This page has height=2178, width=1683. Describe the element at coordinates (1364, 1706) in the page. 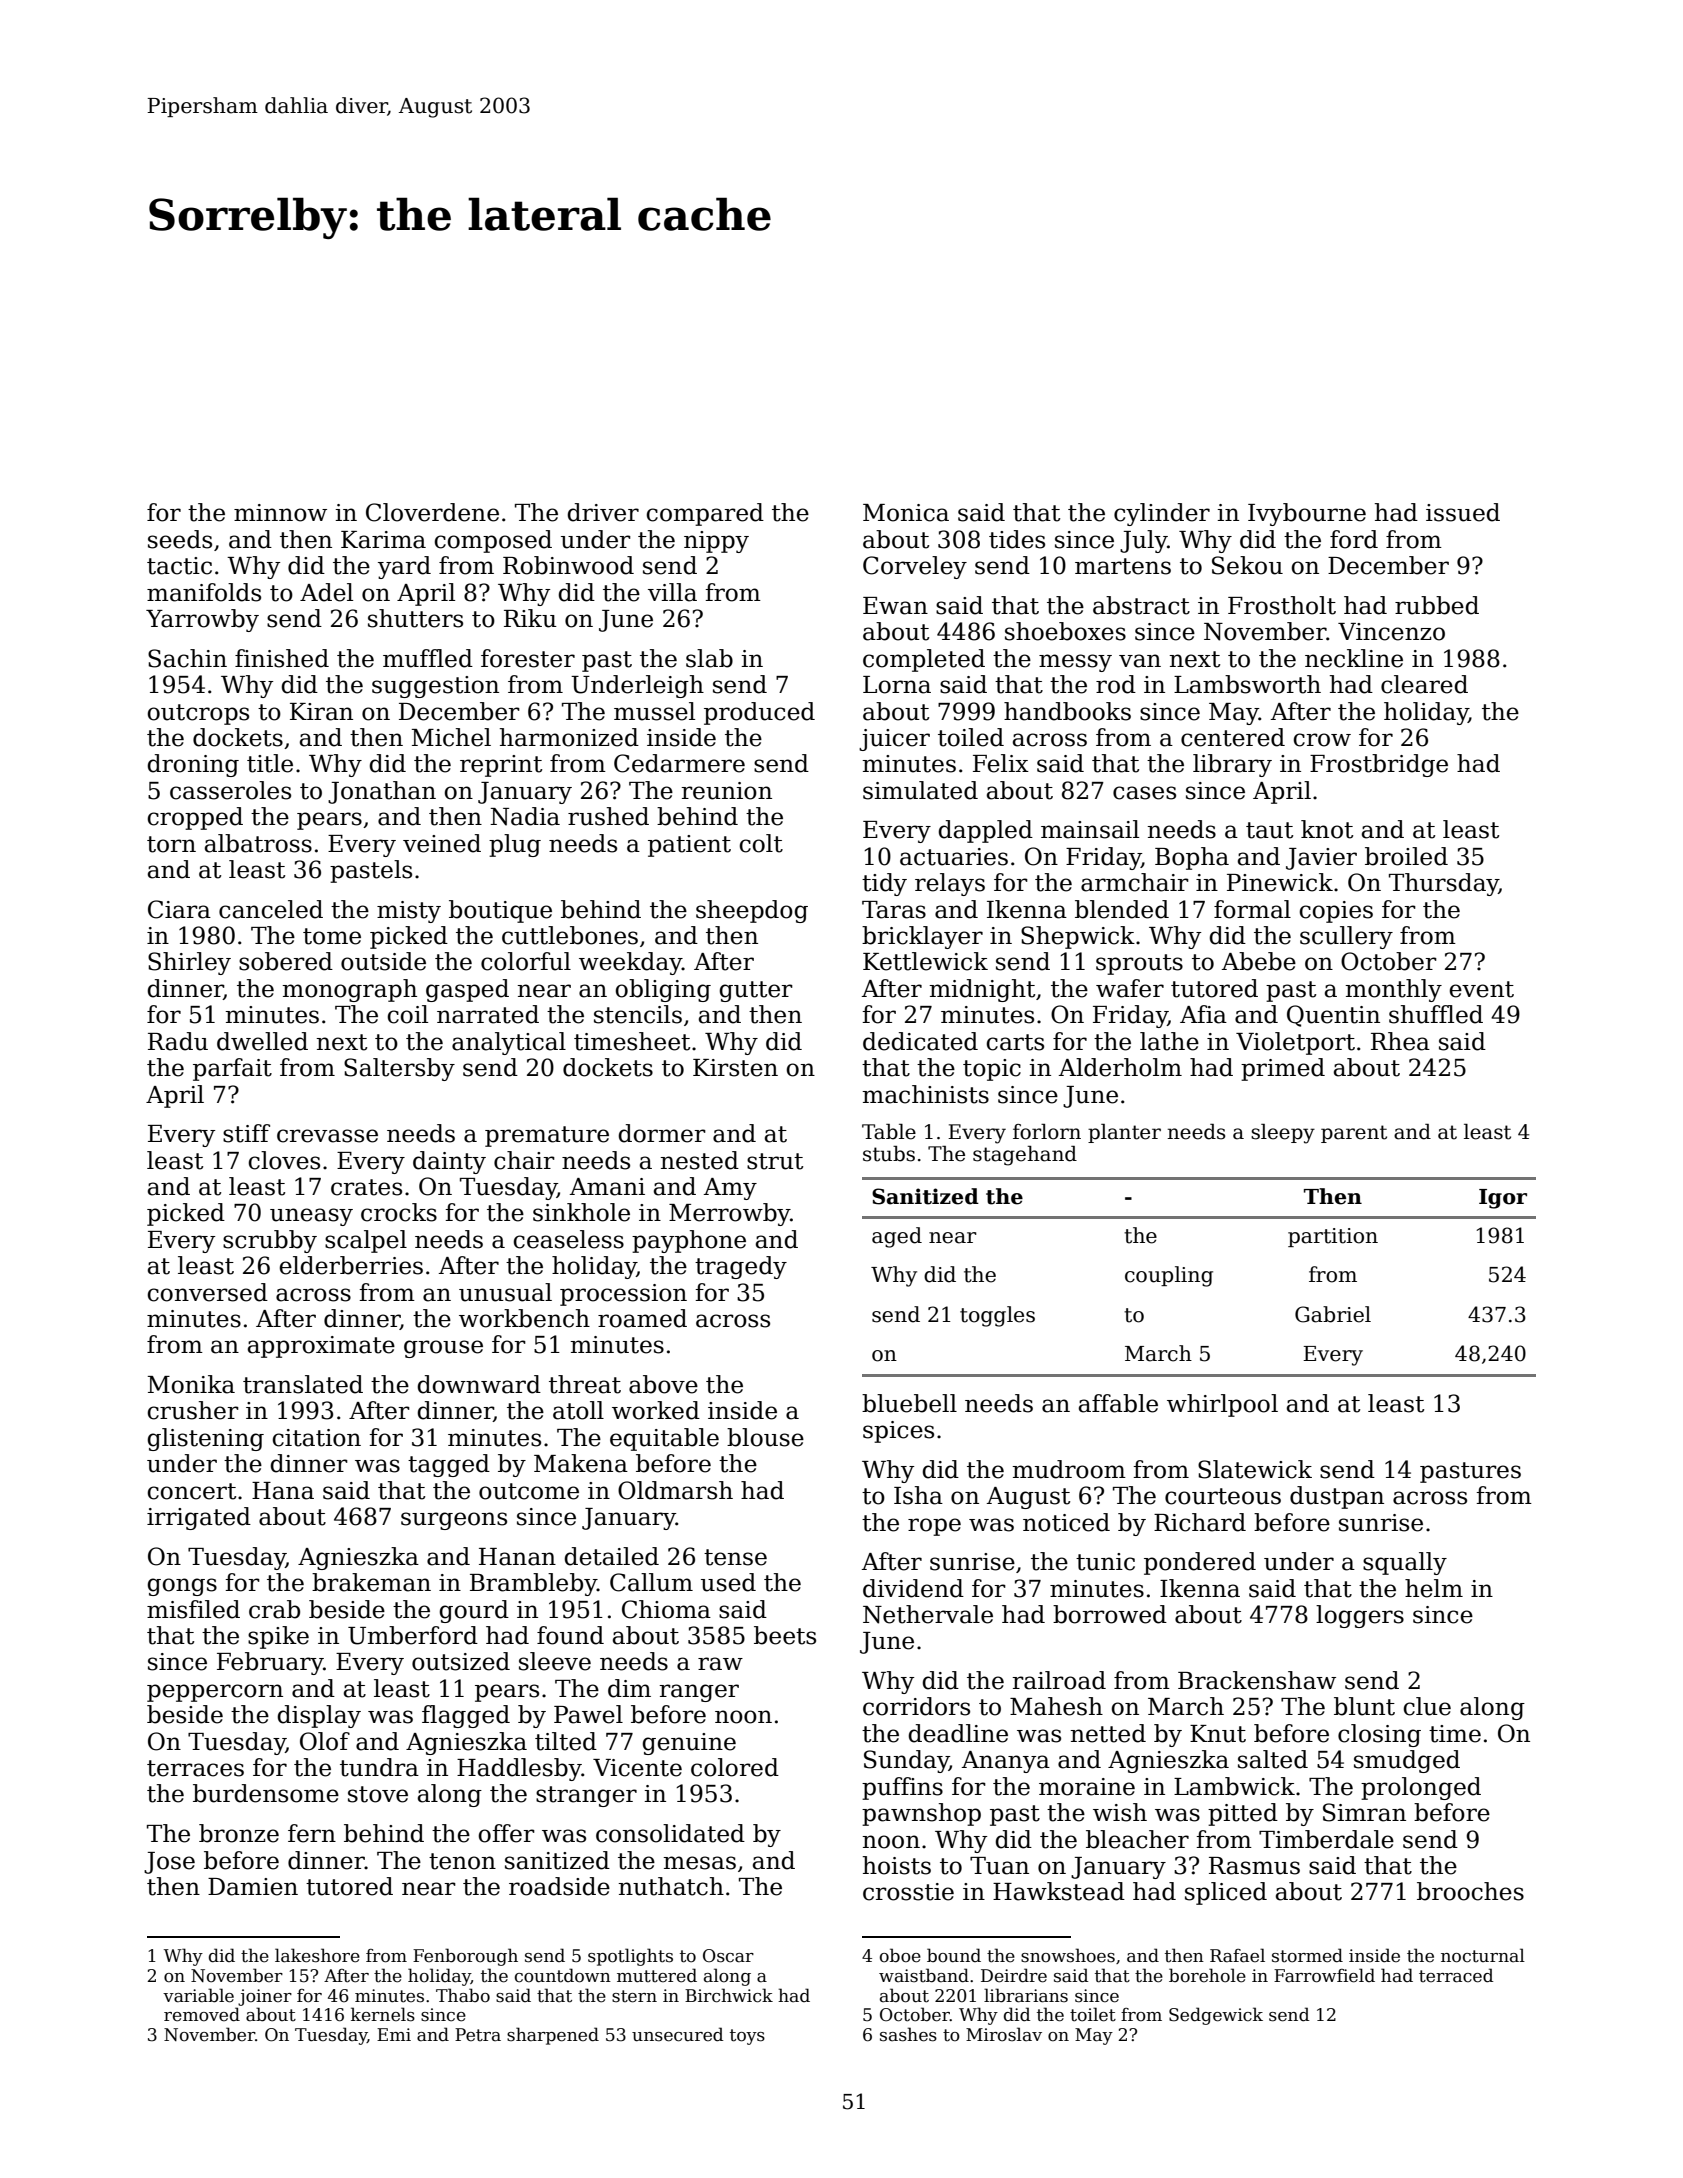

I see `blunt` at that location.
